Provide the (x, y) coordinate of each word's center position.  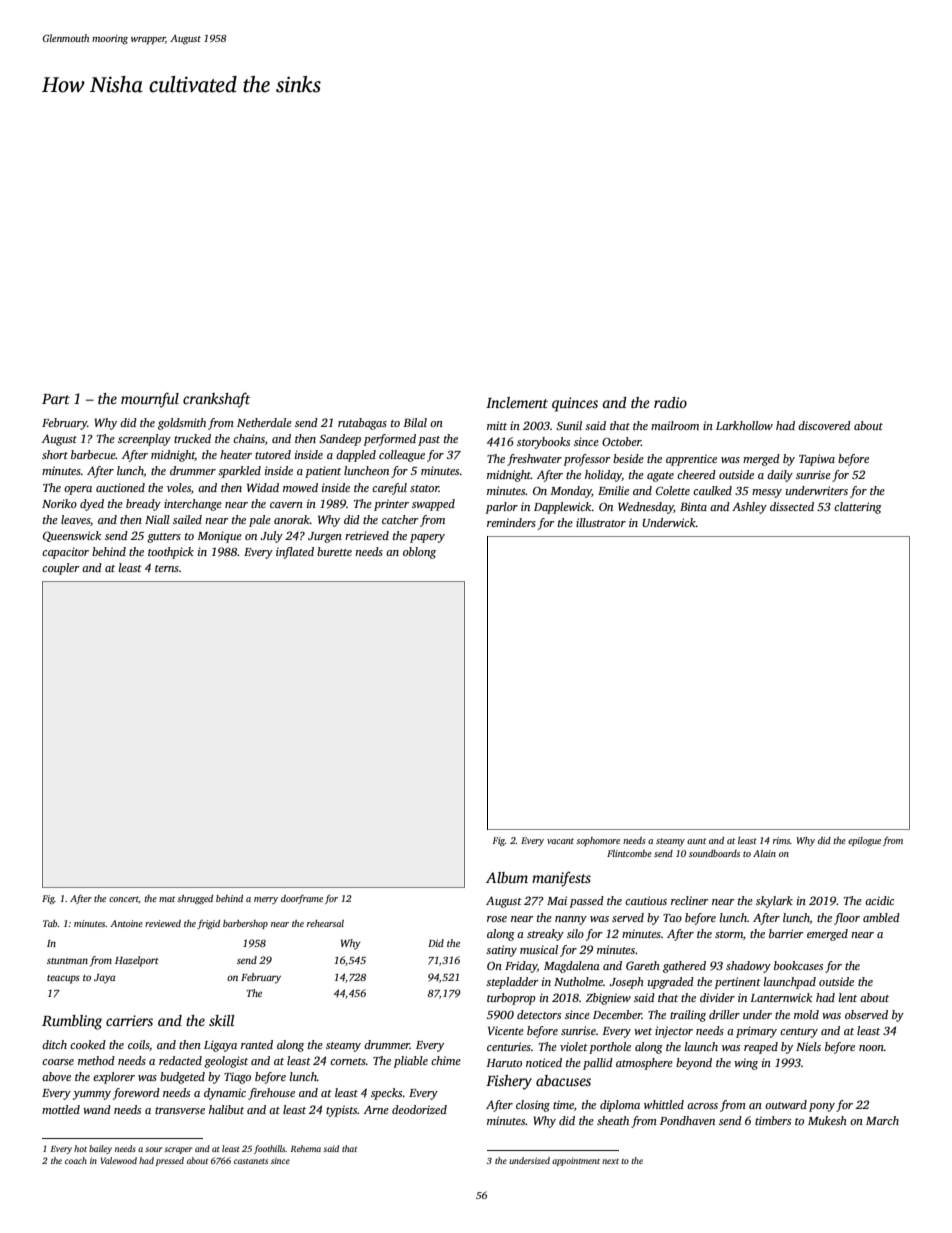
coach (76, 1160)
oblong (419, 553)
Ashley (749, 508)
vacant (560, 841)
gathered (684, 967)
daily (780, 476)
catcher (400, 519)
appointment (576, 1161)
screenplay (144, 440)
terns (167, 568)
